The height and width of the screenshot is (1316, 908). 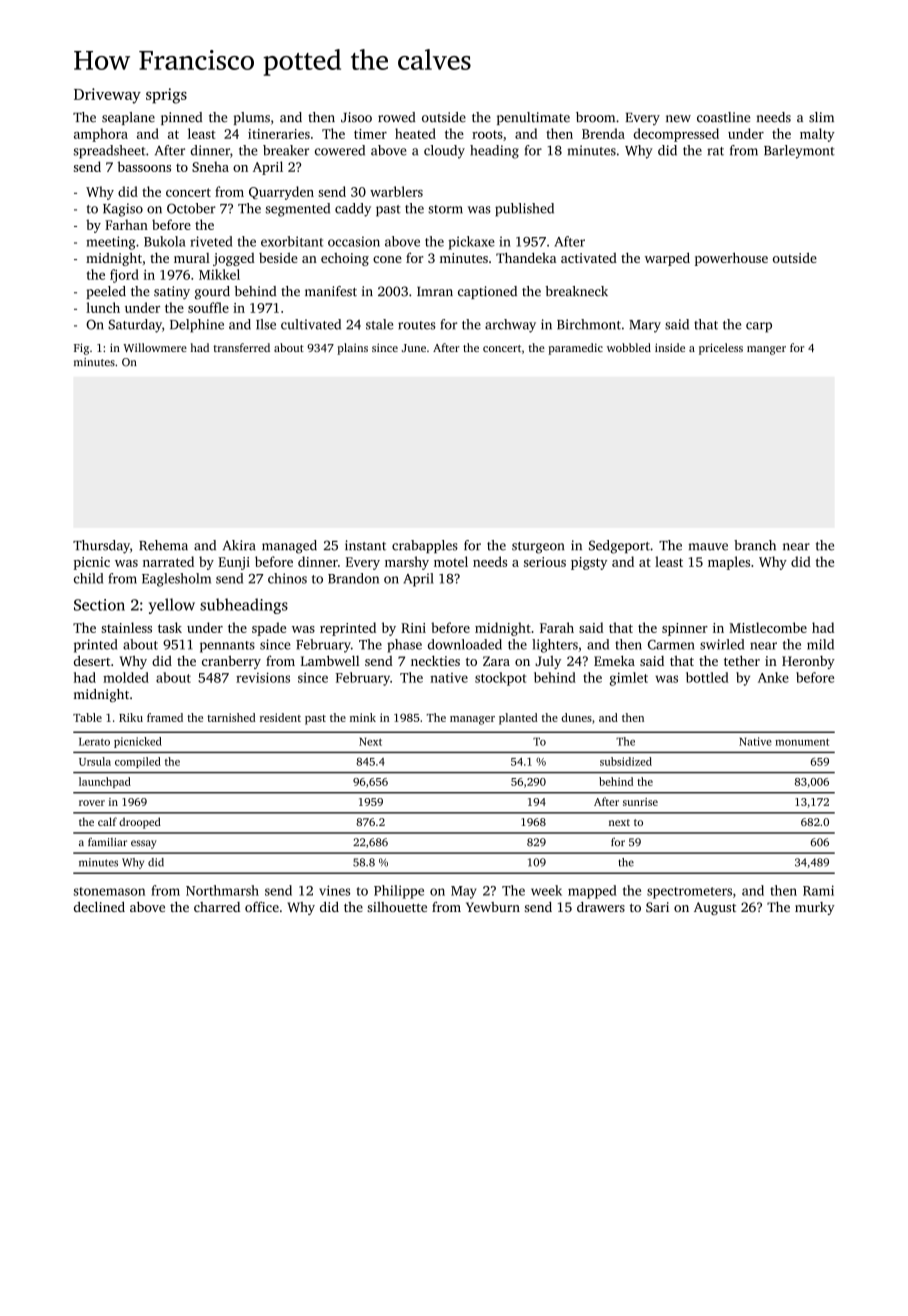 I want to click on new, so click(x=678, y=119).
